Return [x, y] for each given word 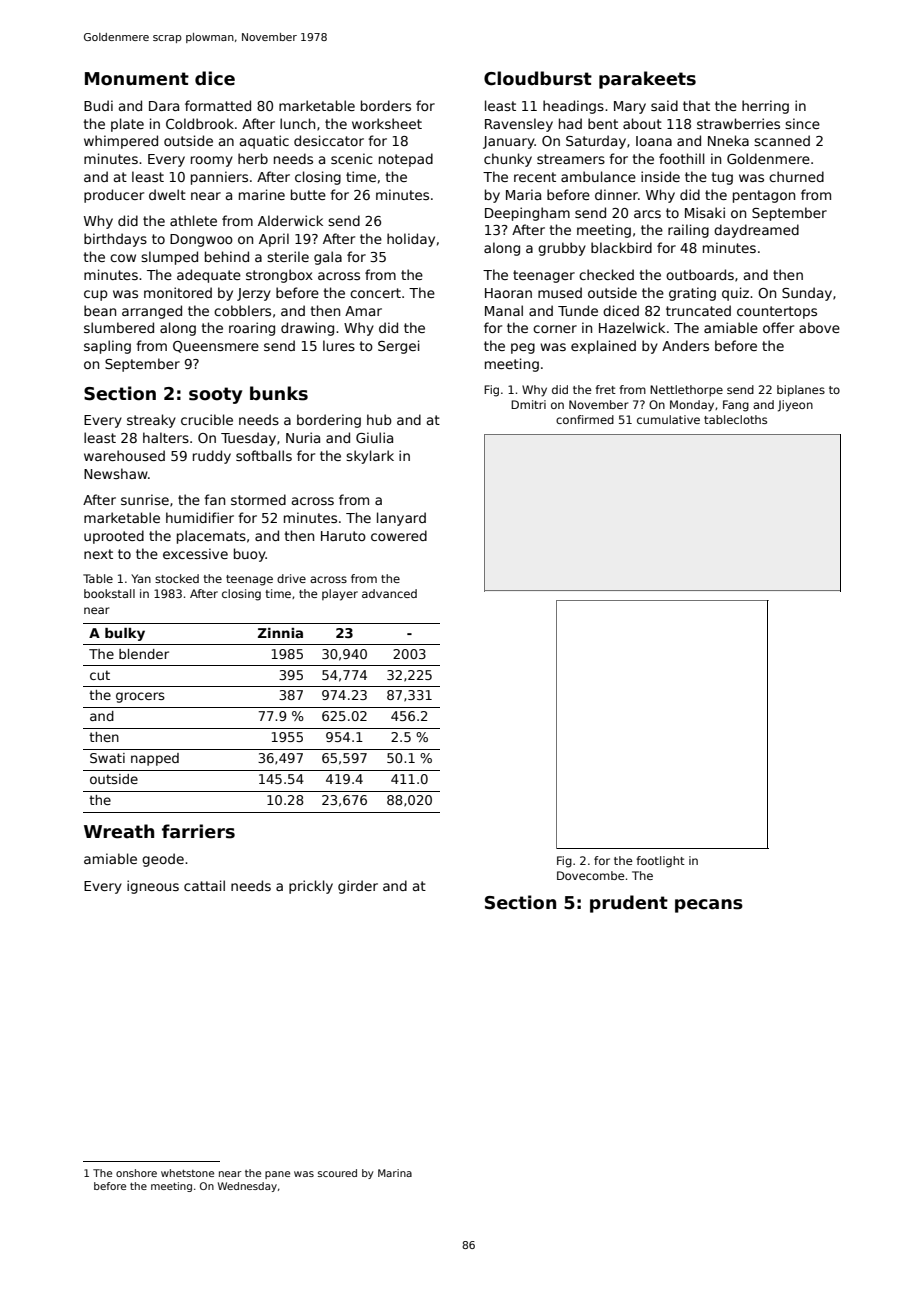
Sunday [807, 294]
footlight [660, 862]
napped [155, 759]
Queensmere [216, 347]
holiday [411, 240]
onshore [136, 1173]
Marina [395, 1173]
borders [386, 105]
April [274, 240]
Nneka [728, 140]
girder [358, 887]
